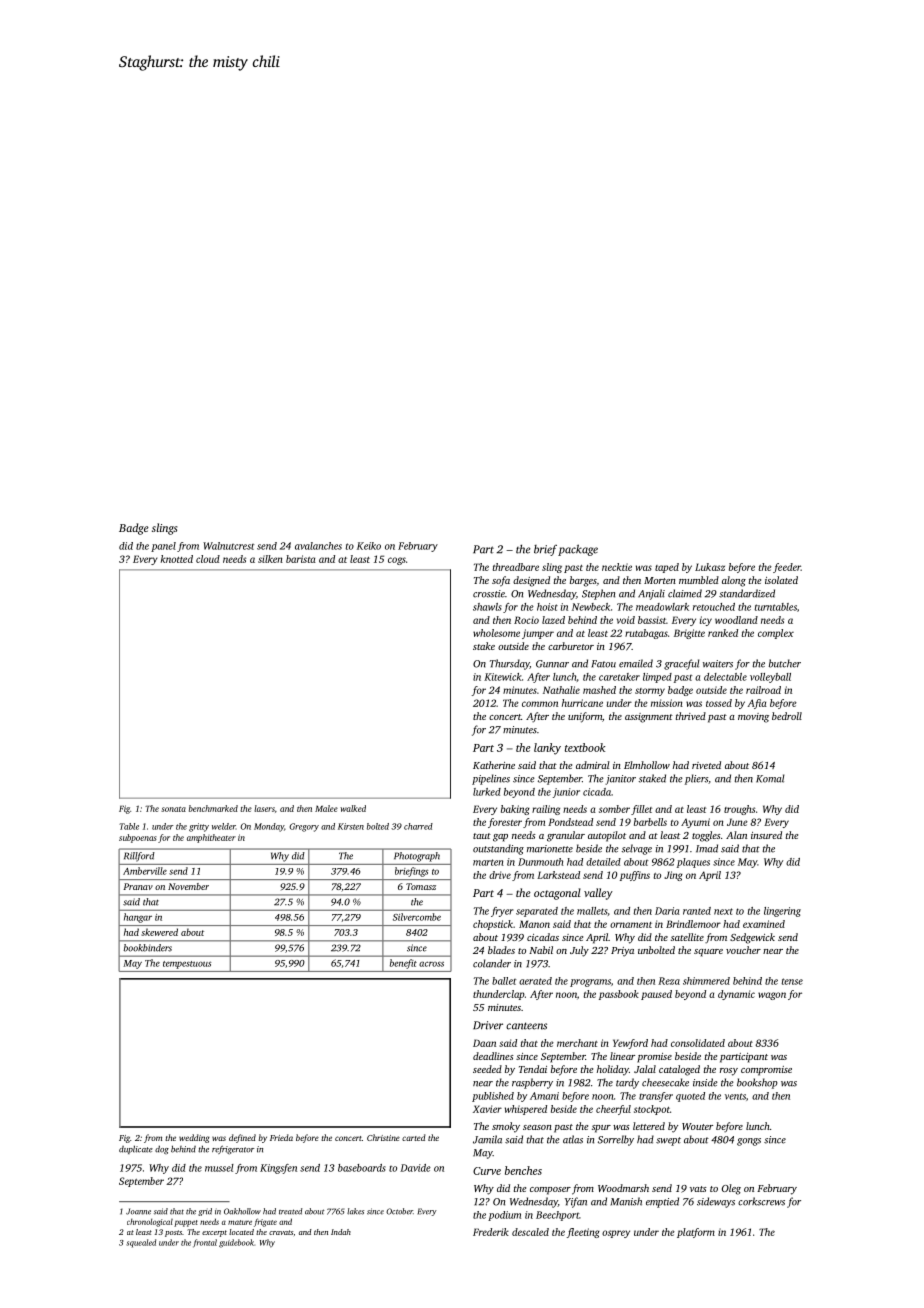  I want to click on feeder, so click(787, 568).
